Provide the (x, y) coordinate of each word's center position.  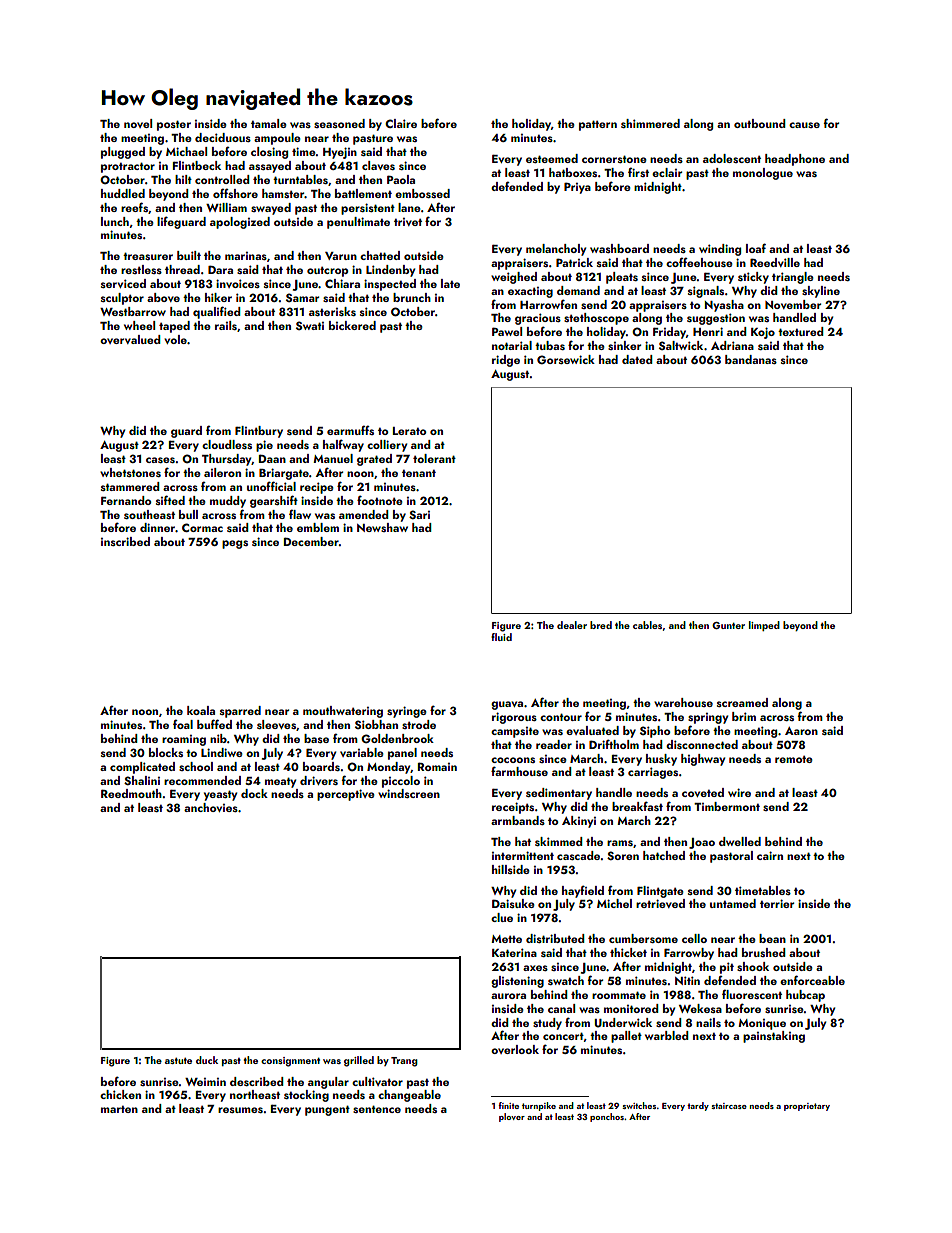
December (311, 541)
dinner (157, 527)
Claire (401, 123)
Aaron (801, 731)
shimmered (650, 123)
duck (207, 1060)
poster (174, 125)
